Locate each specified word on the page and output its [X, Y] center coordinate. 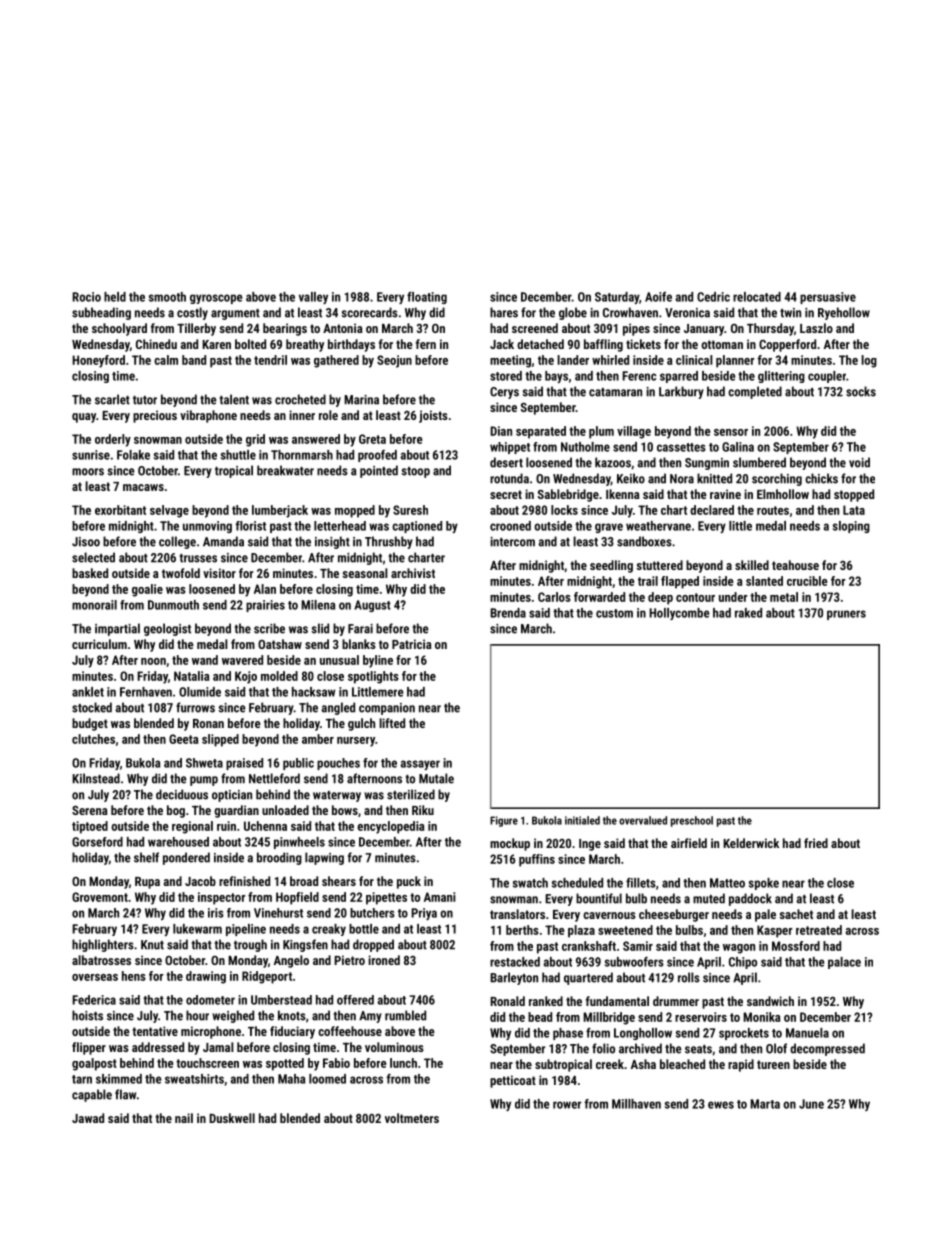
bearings [285, 329]
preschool [692, 821]
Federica [94, 1000]
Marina [361, 400]
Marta [765, 1104]
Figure [504, 821]
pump [204, 781]
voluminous [394, 1047]
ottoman [722, 344]
